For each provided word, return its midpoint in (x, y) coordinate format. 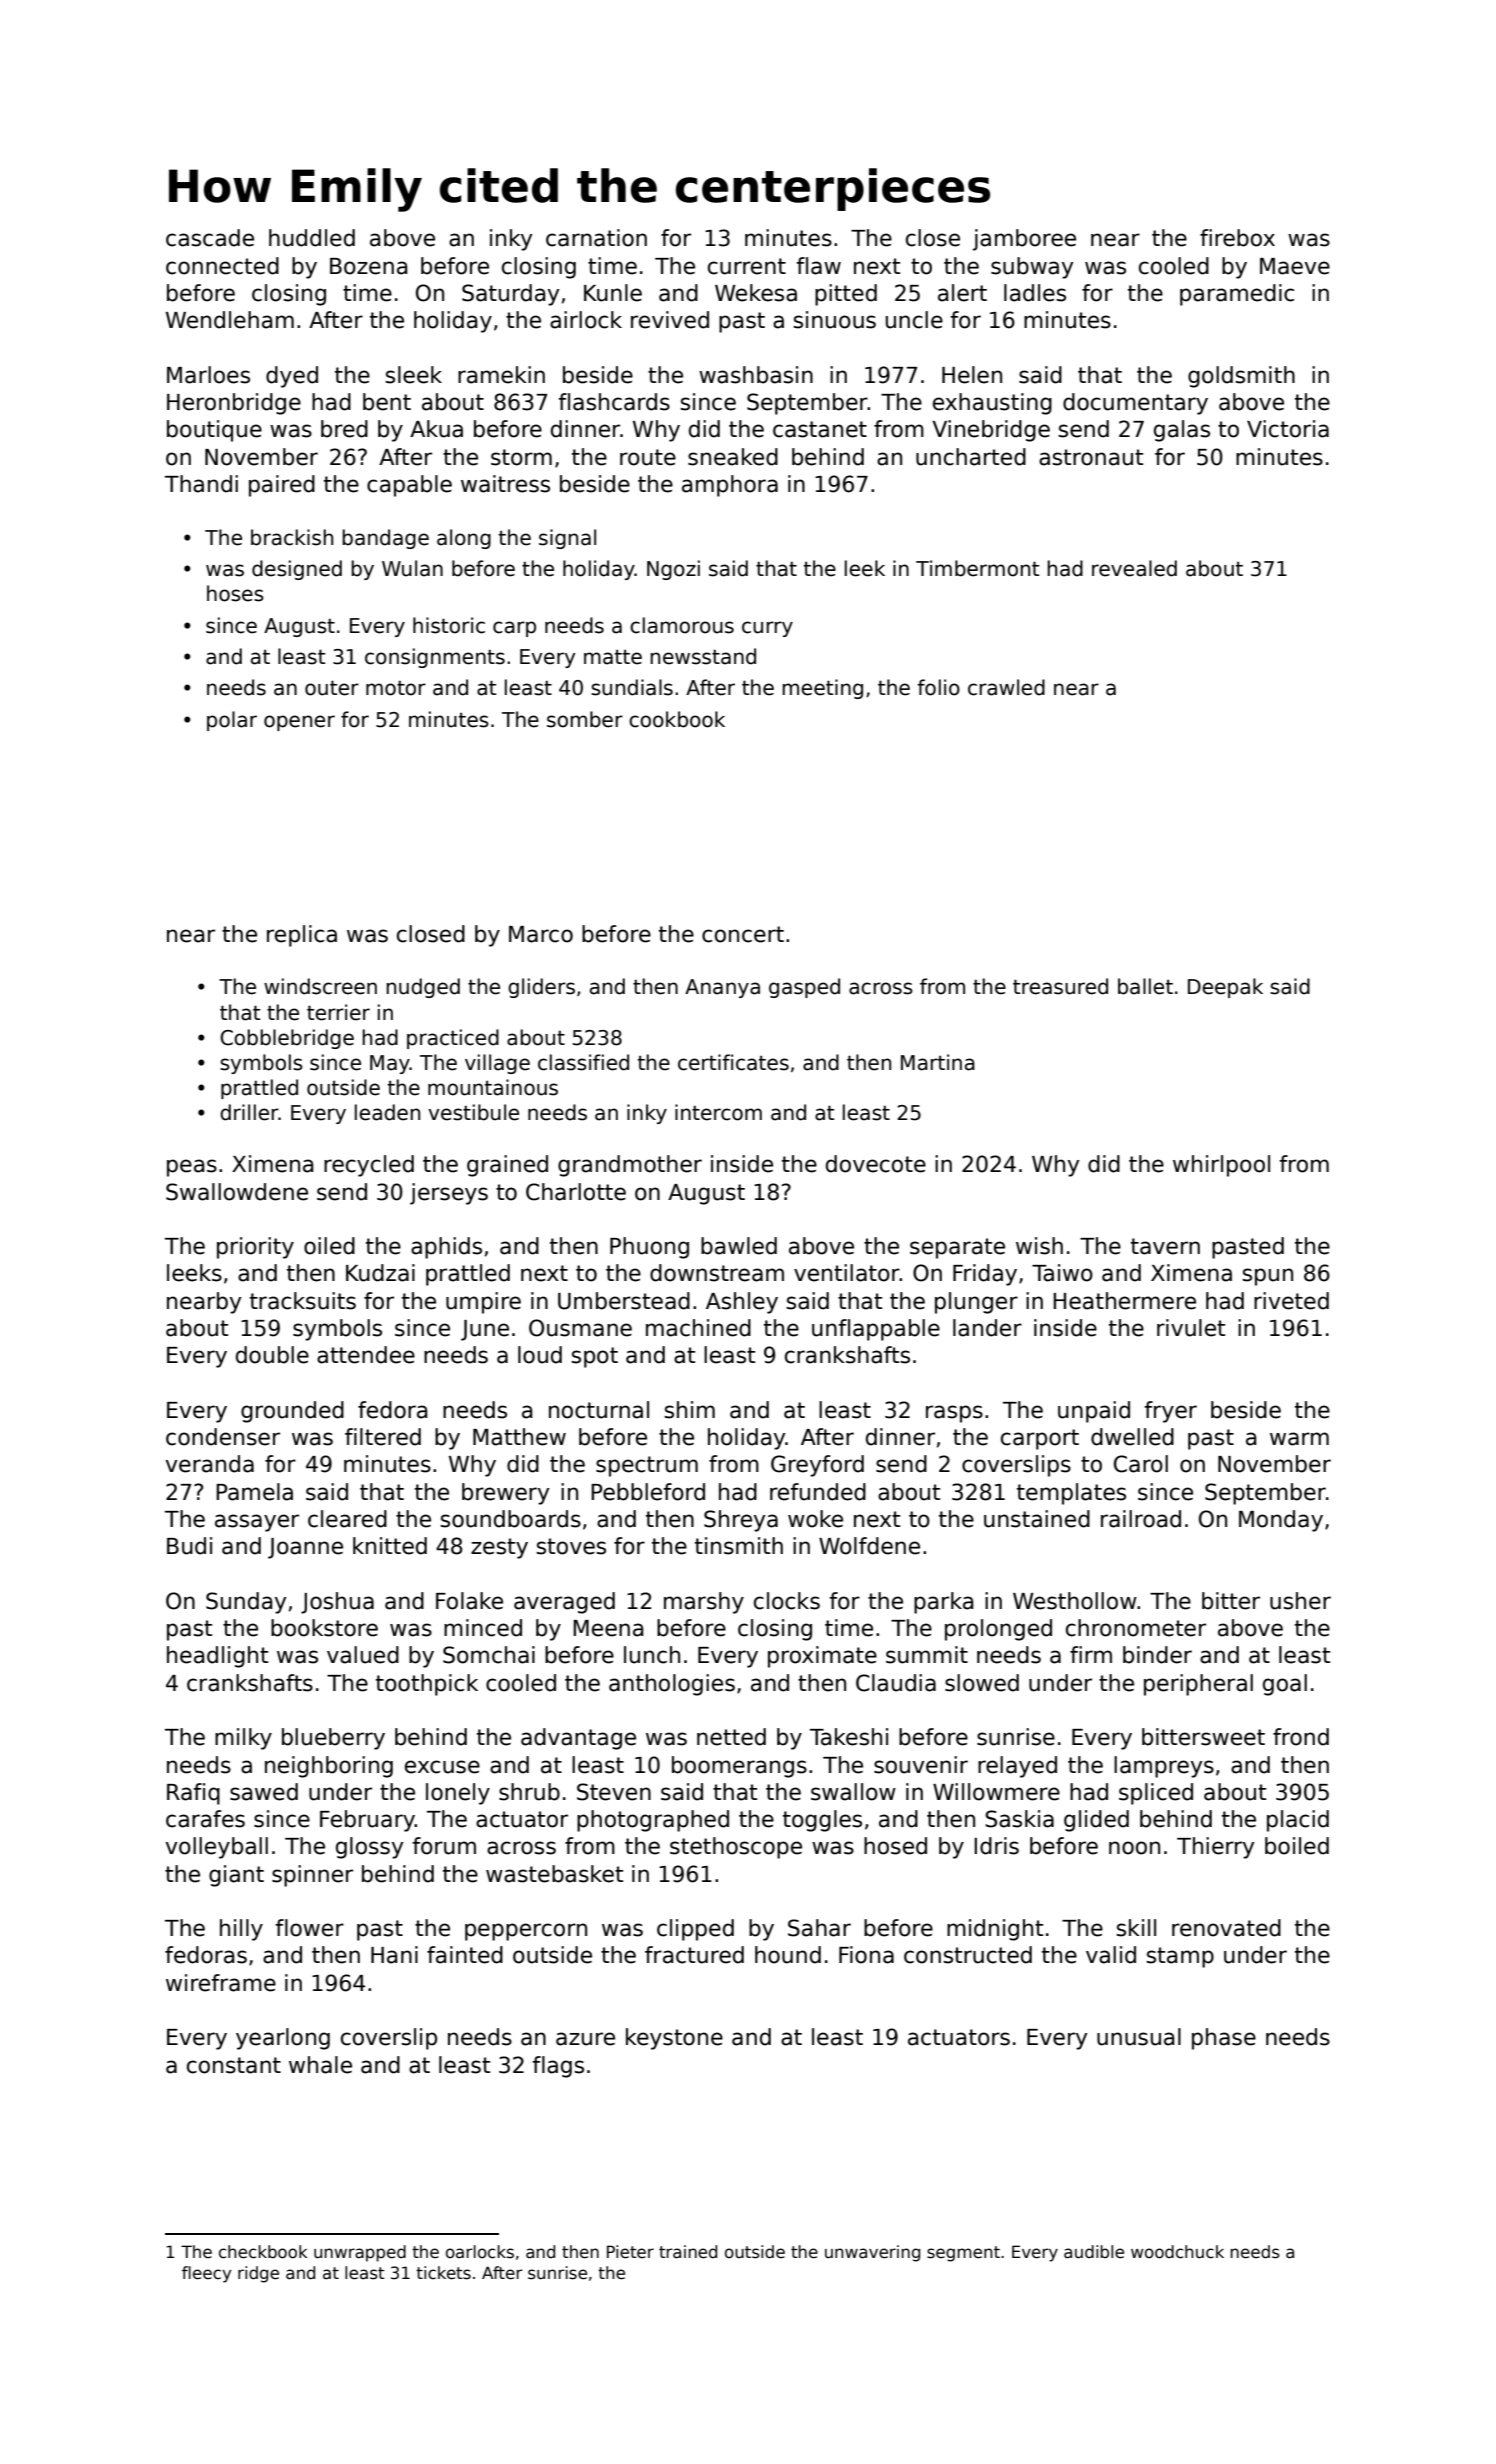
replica (302, 936)
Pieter (630, 2252)
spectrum (647, 1466)
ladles (1035, 293)
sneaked (733, 457)
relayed (1017, 1767)
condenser (223, 1437)
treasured (1060, 986)
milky (243, 1739)
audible (1094, 2252)
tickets (443, 2273)
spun (1268, 1277)
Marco (541, 934)
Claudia (896, 1683)
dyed (292, 377)
